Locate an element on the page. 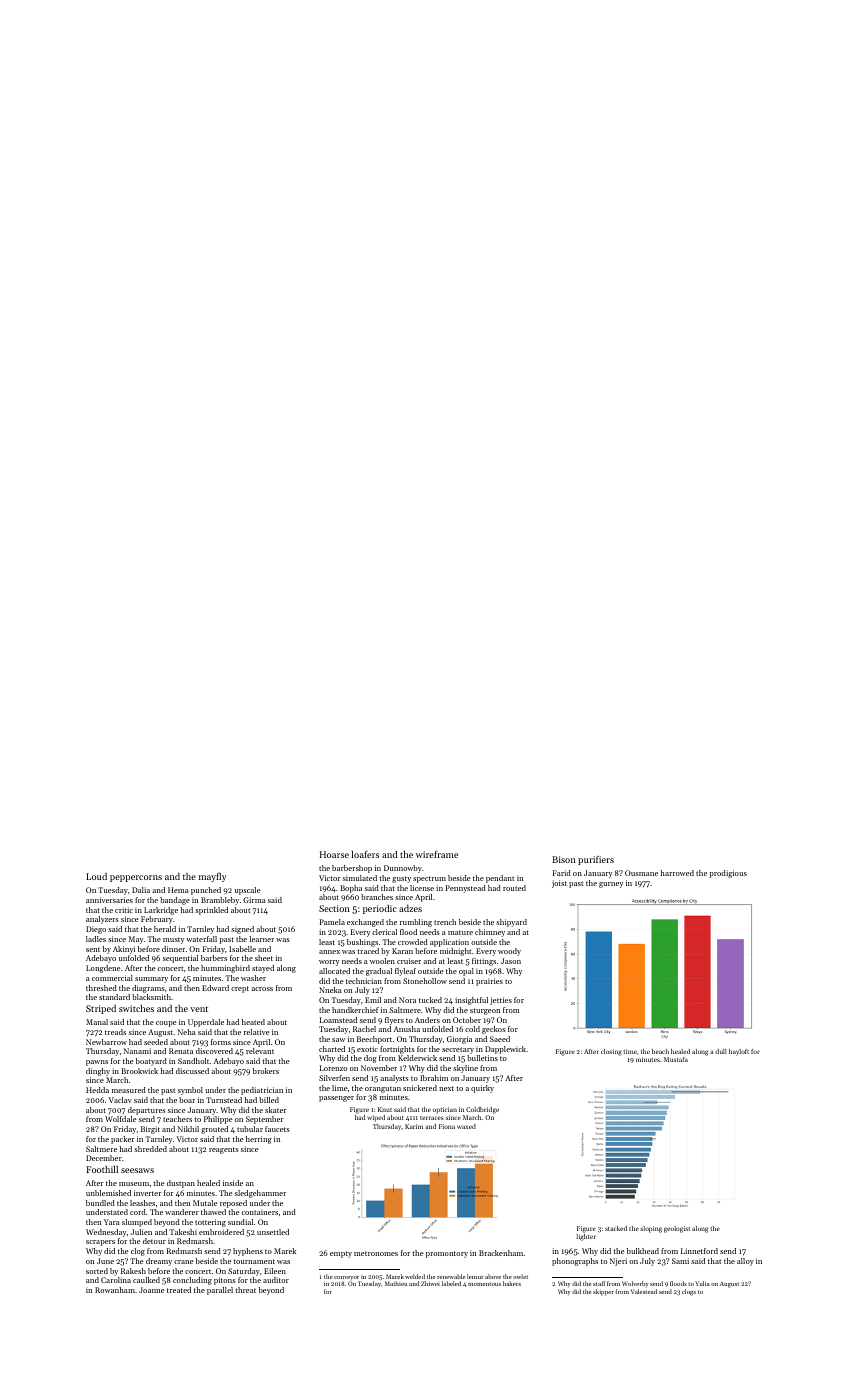 The height and width of the document is (1400, 849). Bison is located at coordinates (564, 859).
